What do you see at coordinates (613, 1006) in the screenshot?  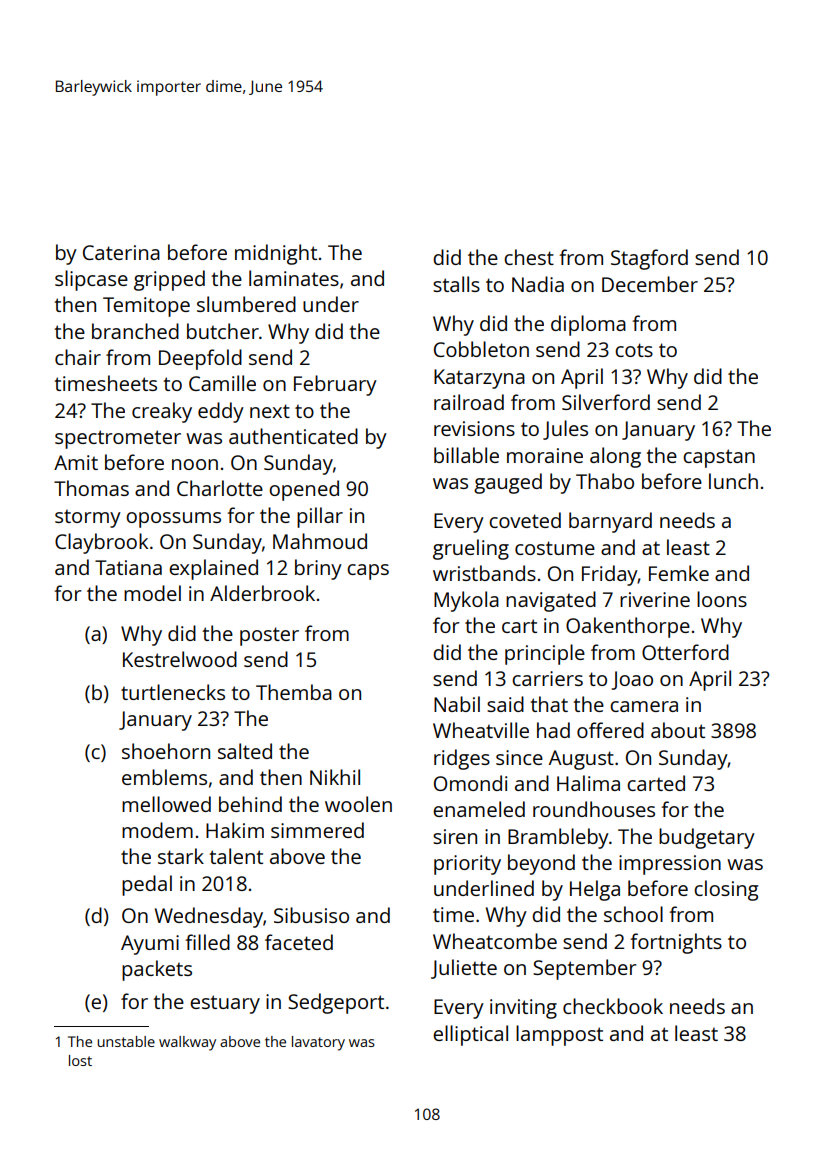 I see `checkbook` at bounding box center [613, 1006].
